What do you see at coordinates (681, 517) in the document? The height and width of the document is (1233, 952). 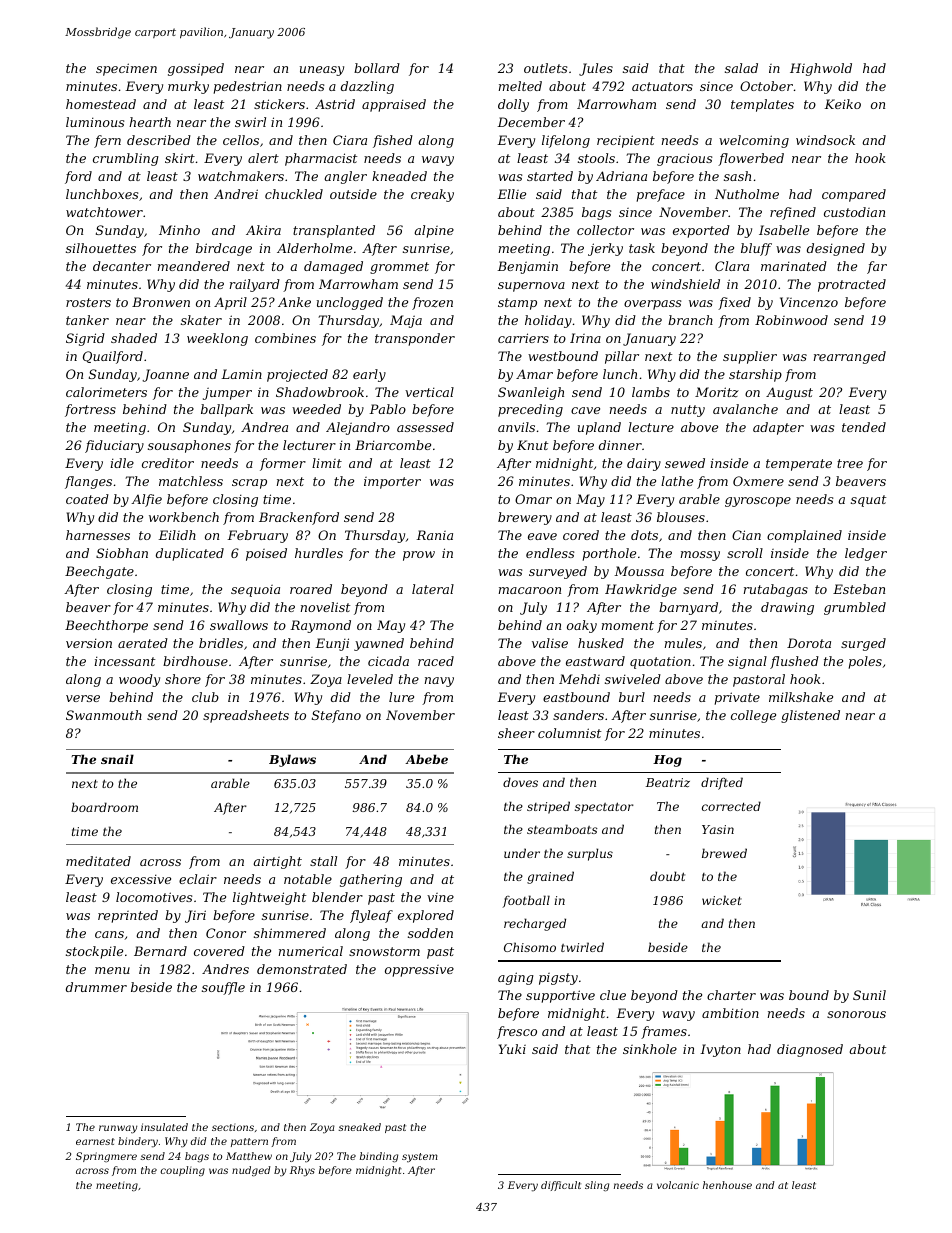 I see `blouses` at bounding box center [681, 517].
